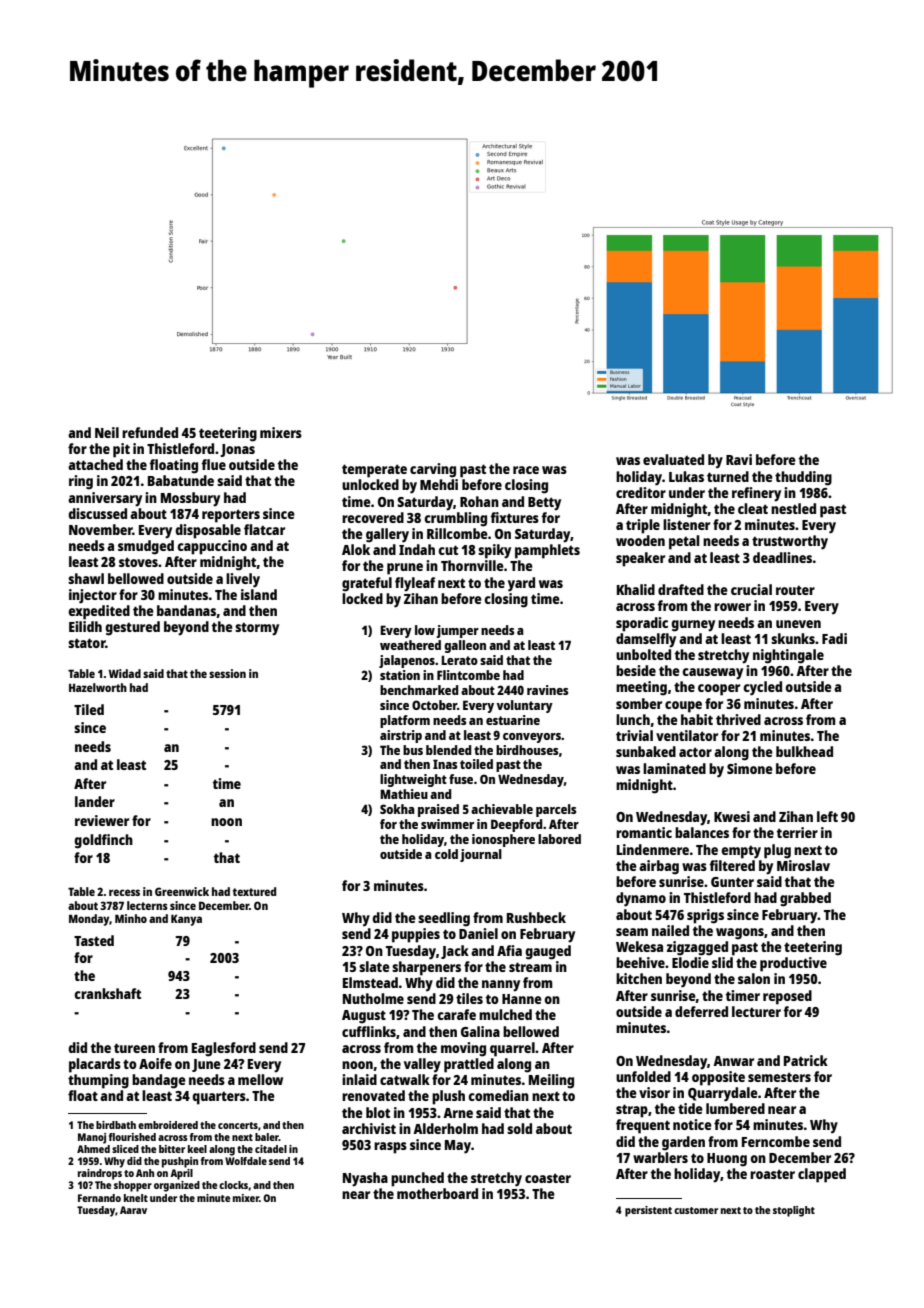  I want to click on motherboard, so click(437, 1193).
